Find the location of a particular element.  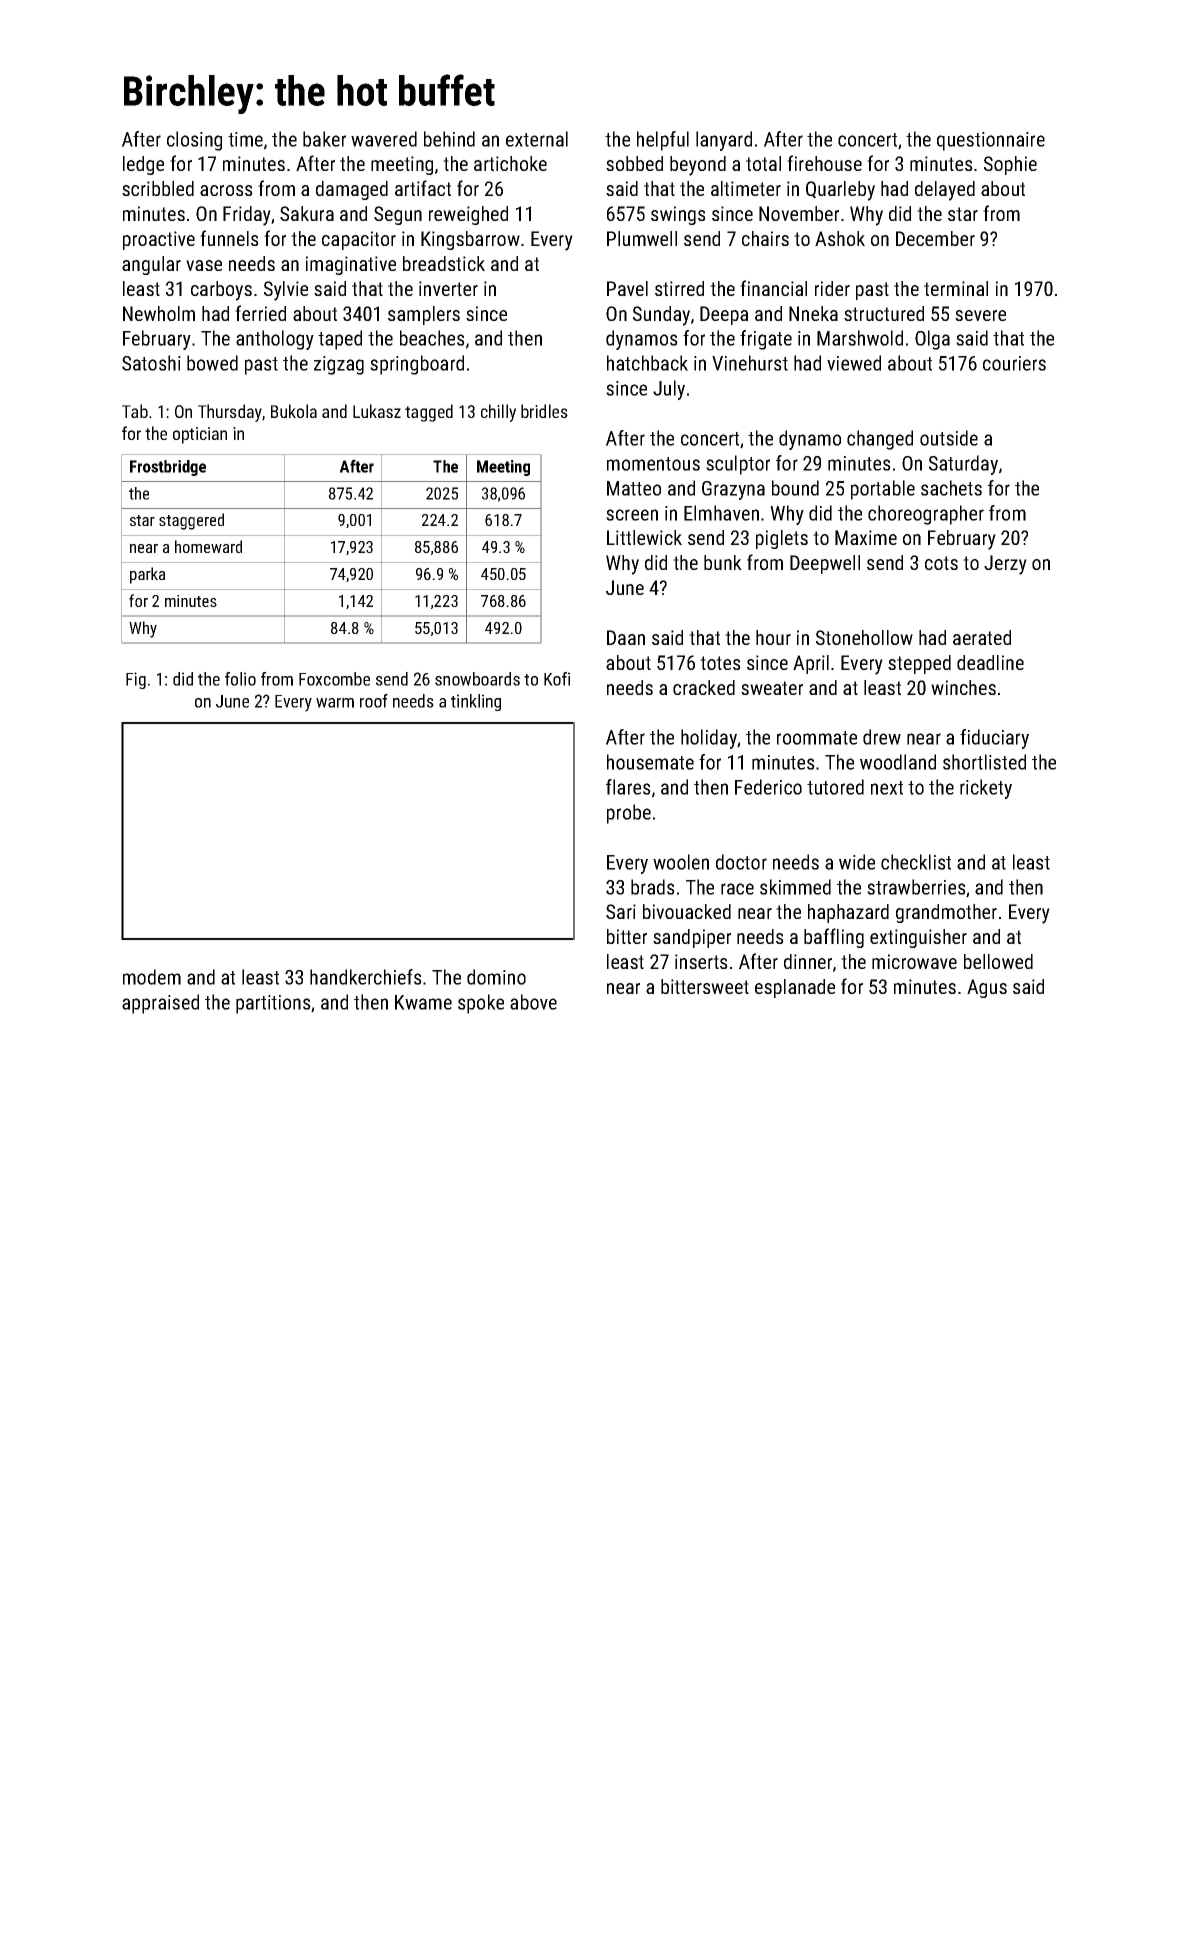

Sari is located at coordinates (621, 911).
